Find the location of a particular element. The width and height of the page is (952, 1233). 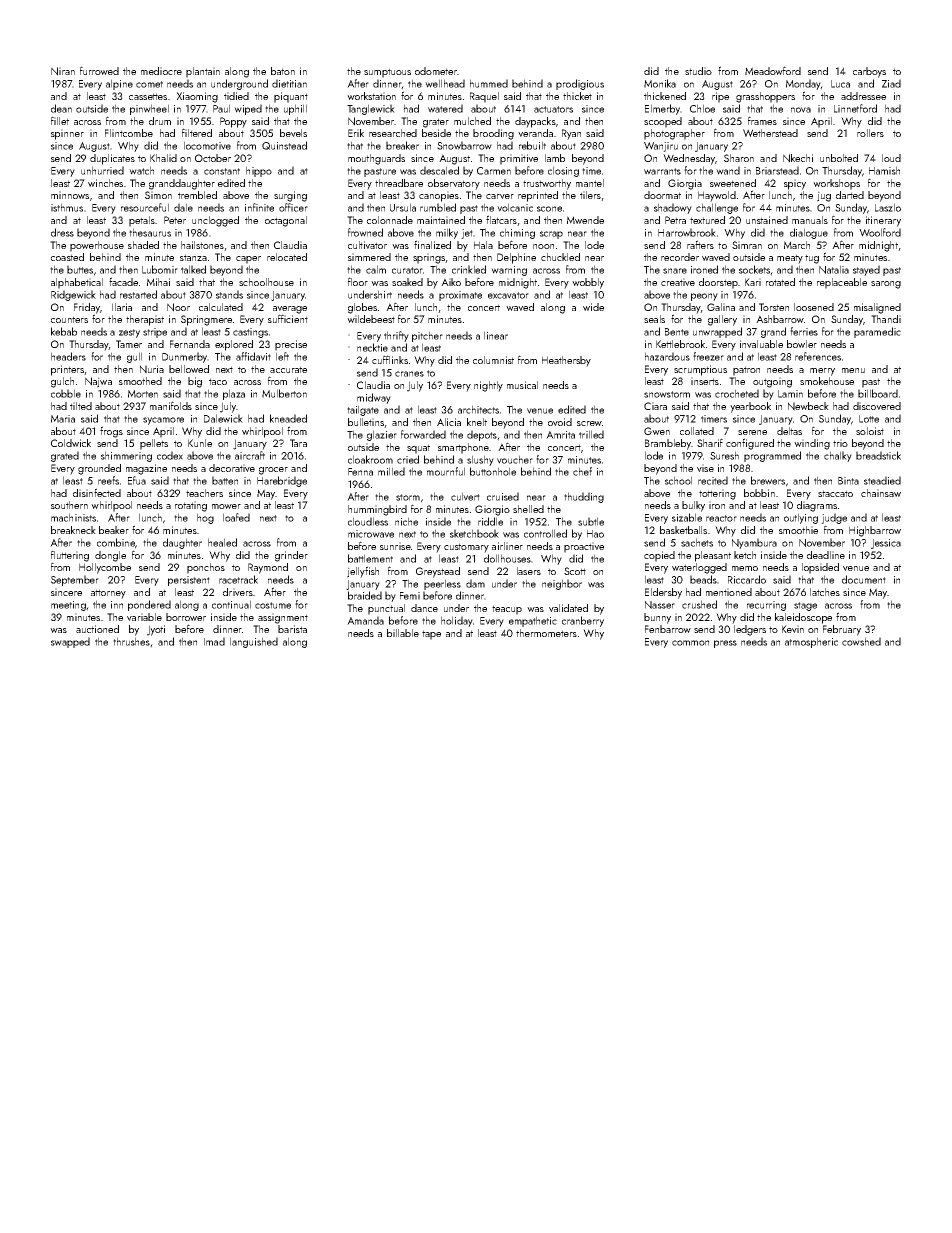

canopies is located at coordinates (439, 196).
